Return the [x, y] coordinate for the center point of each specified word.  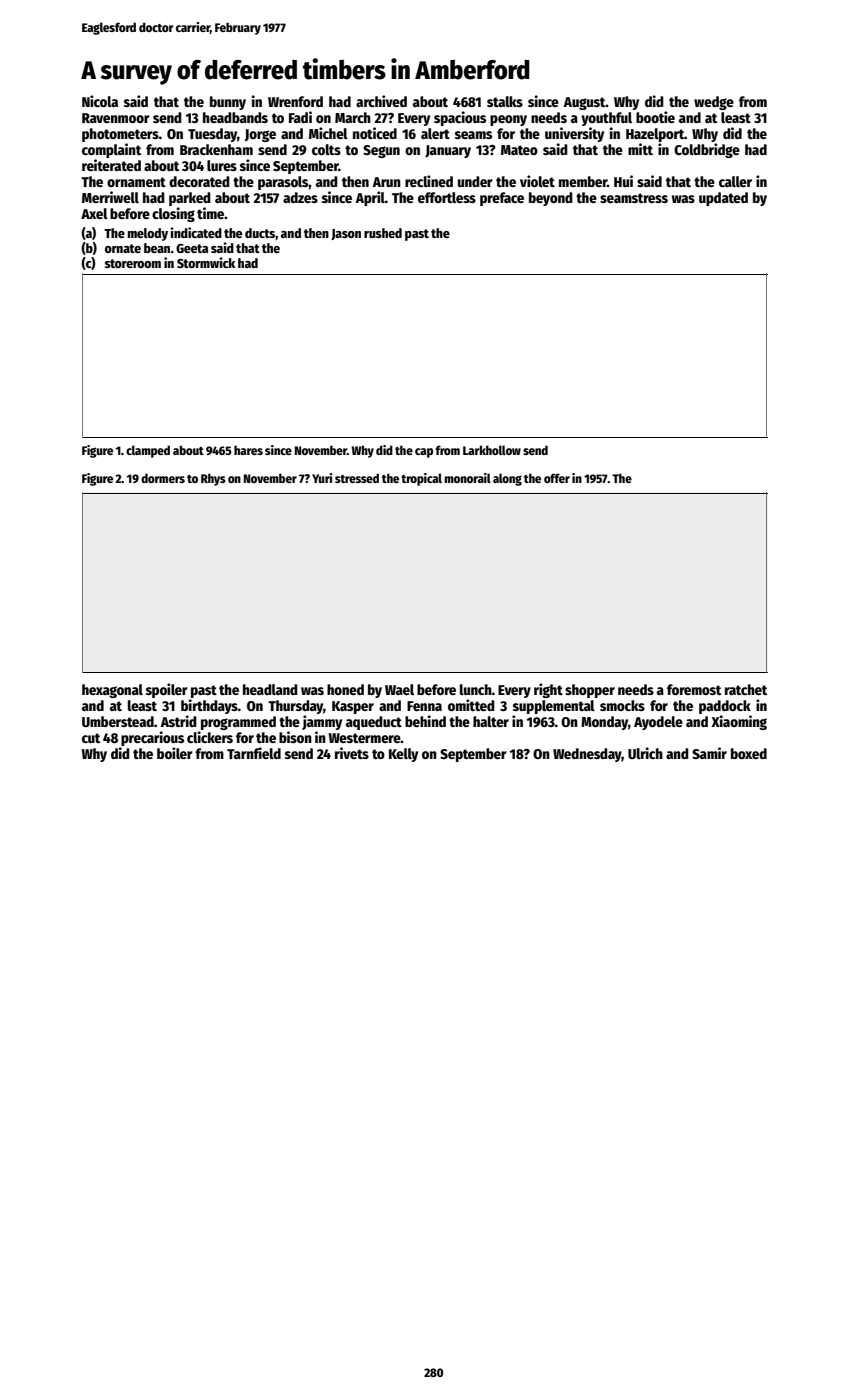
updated [723, 199]
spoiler [167, 690]
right [548, 690]
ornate [123, 248]
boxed [749, 753]
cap [424, 453]
